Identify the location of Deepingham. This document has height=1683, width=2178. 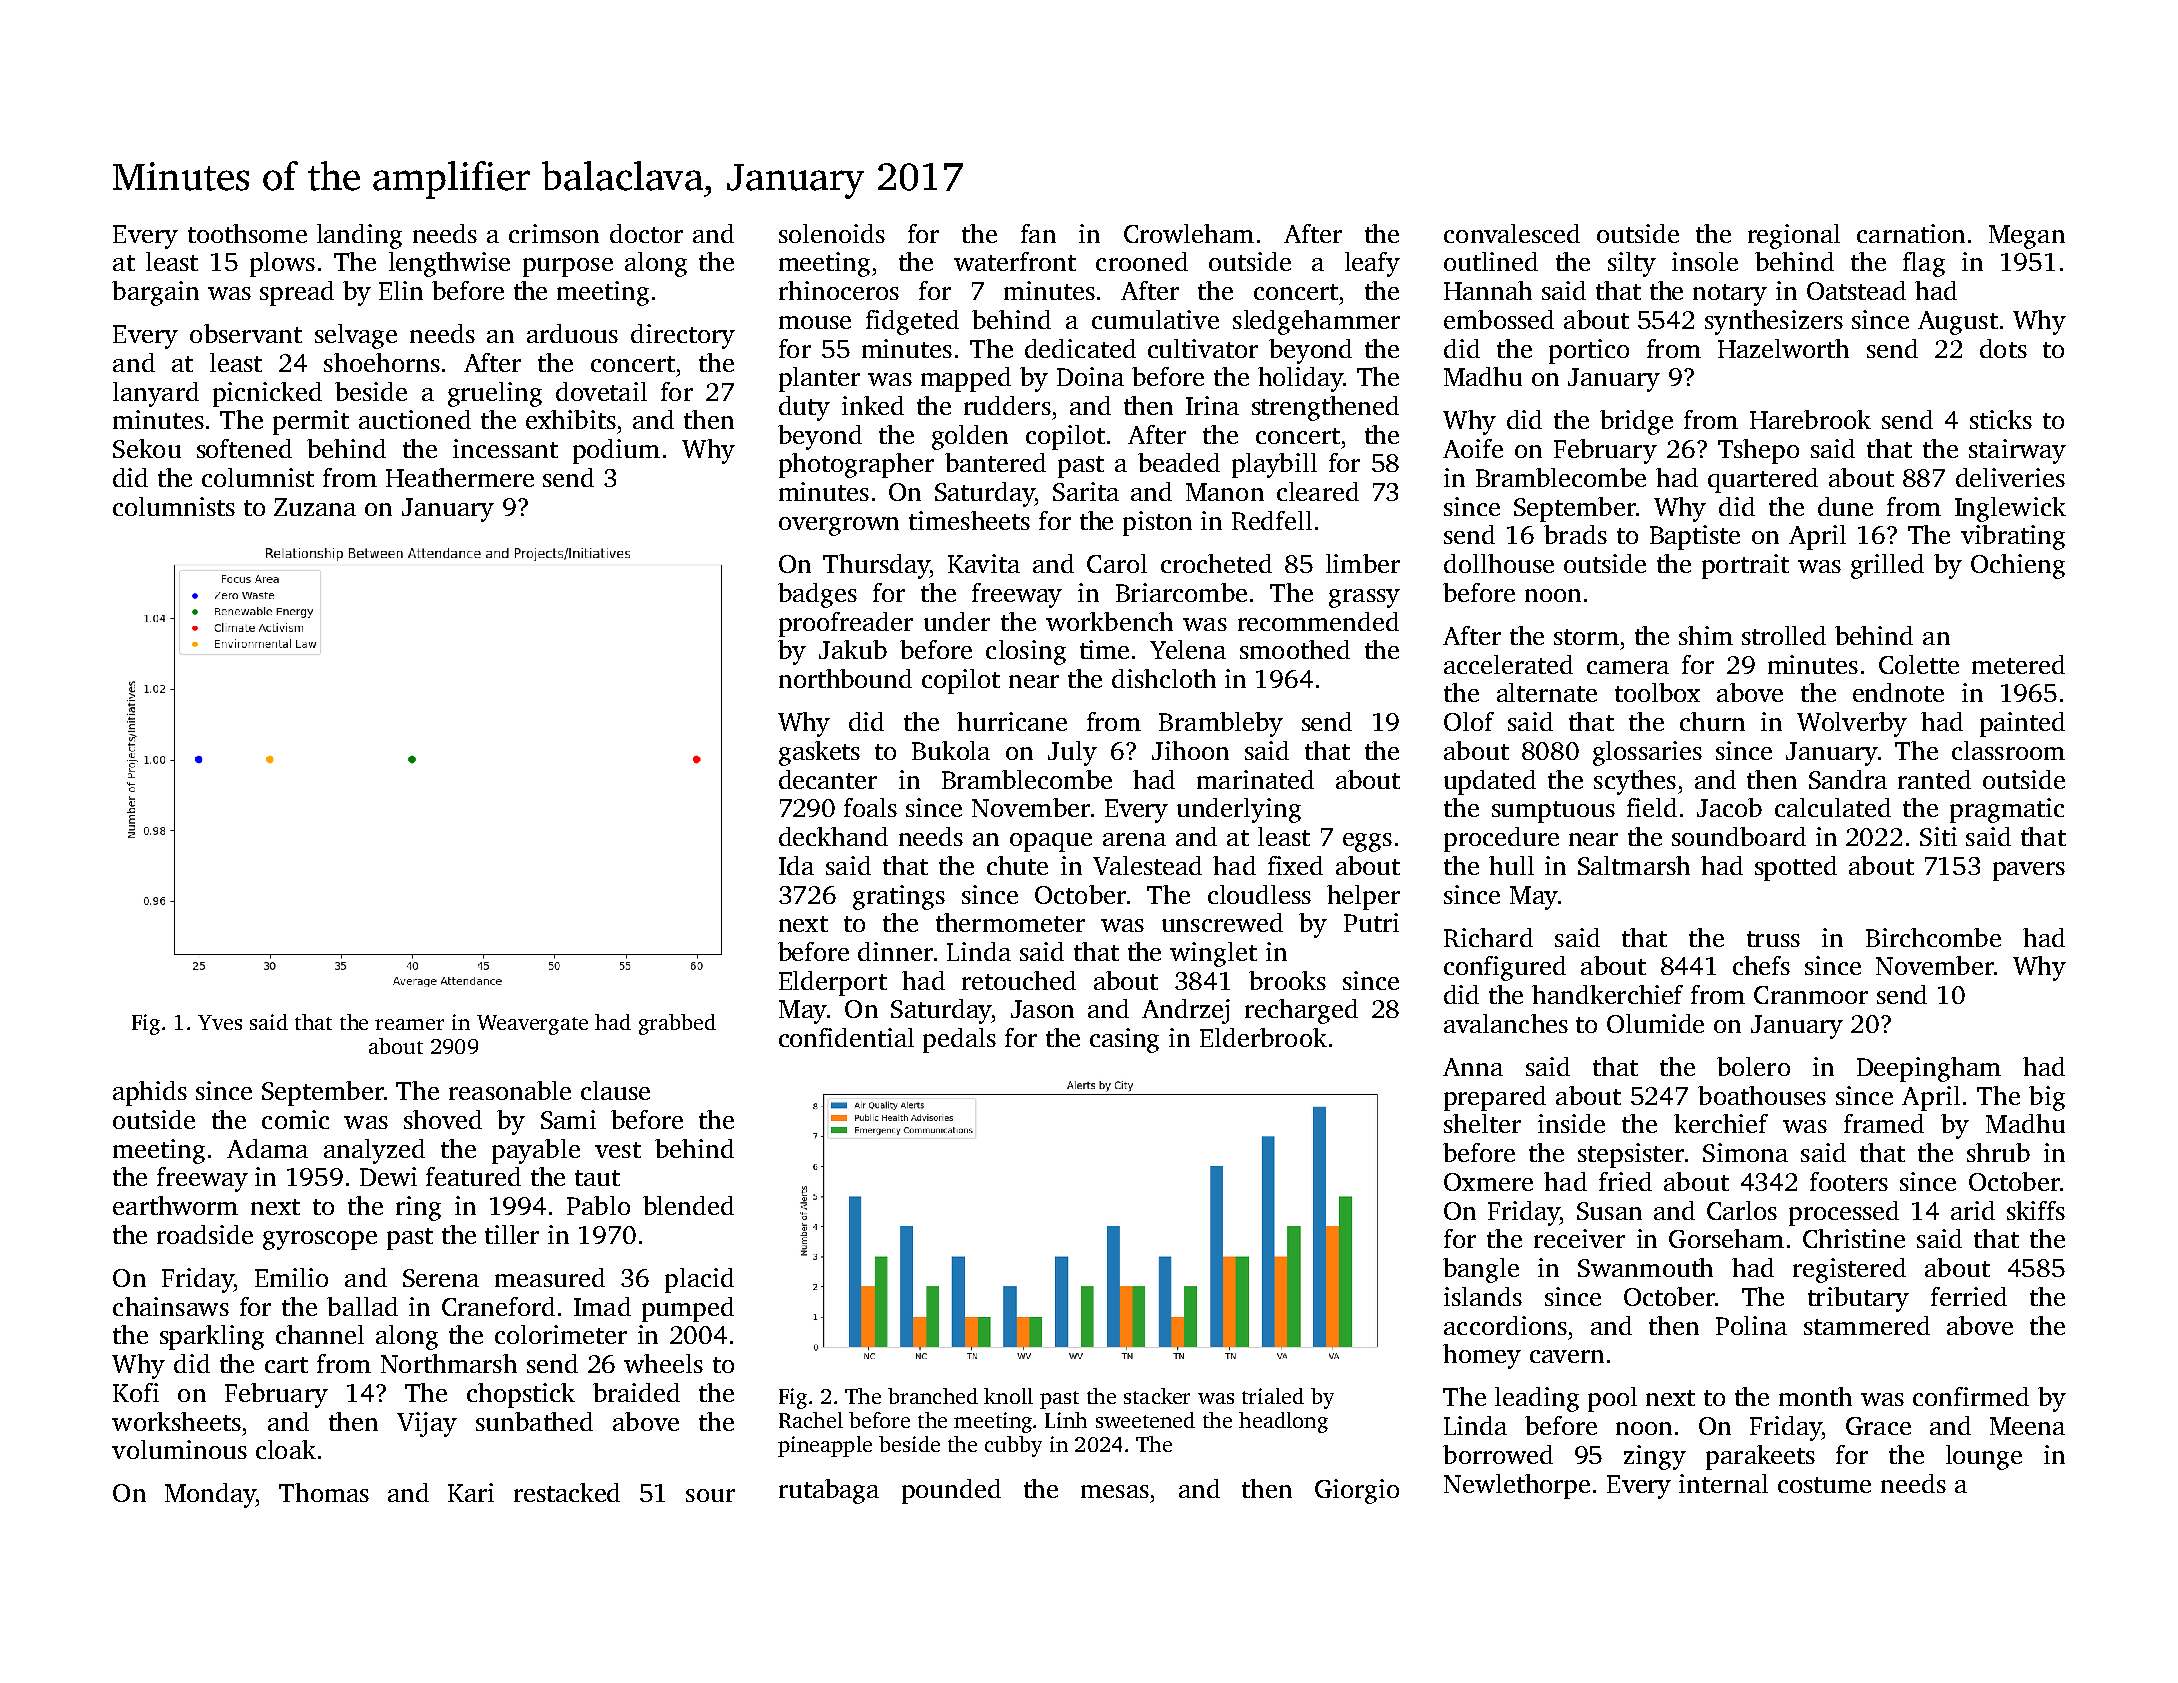
(1929, 1069).
